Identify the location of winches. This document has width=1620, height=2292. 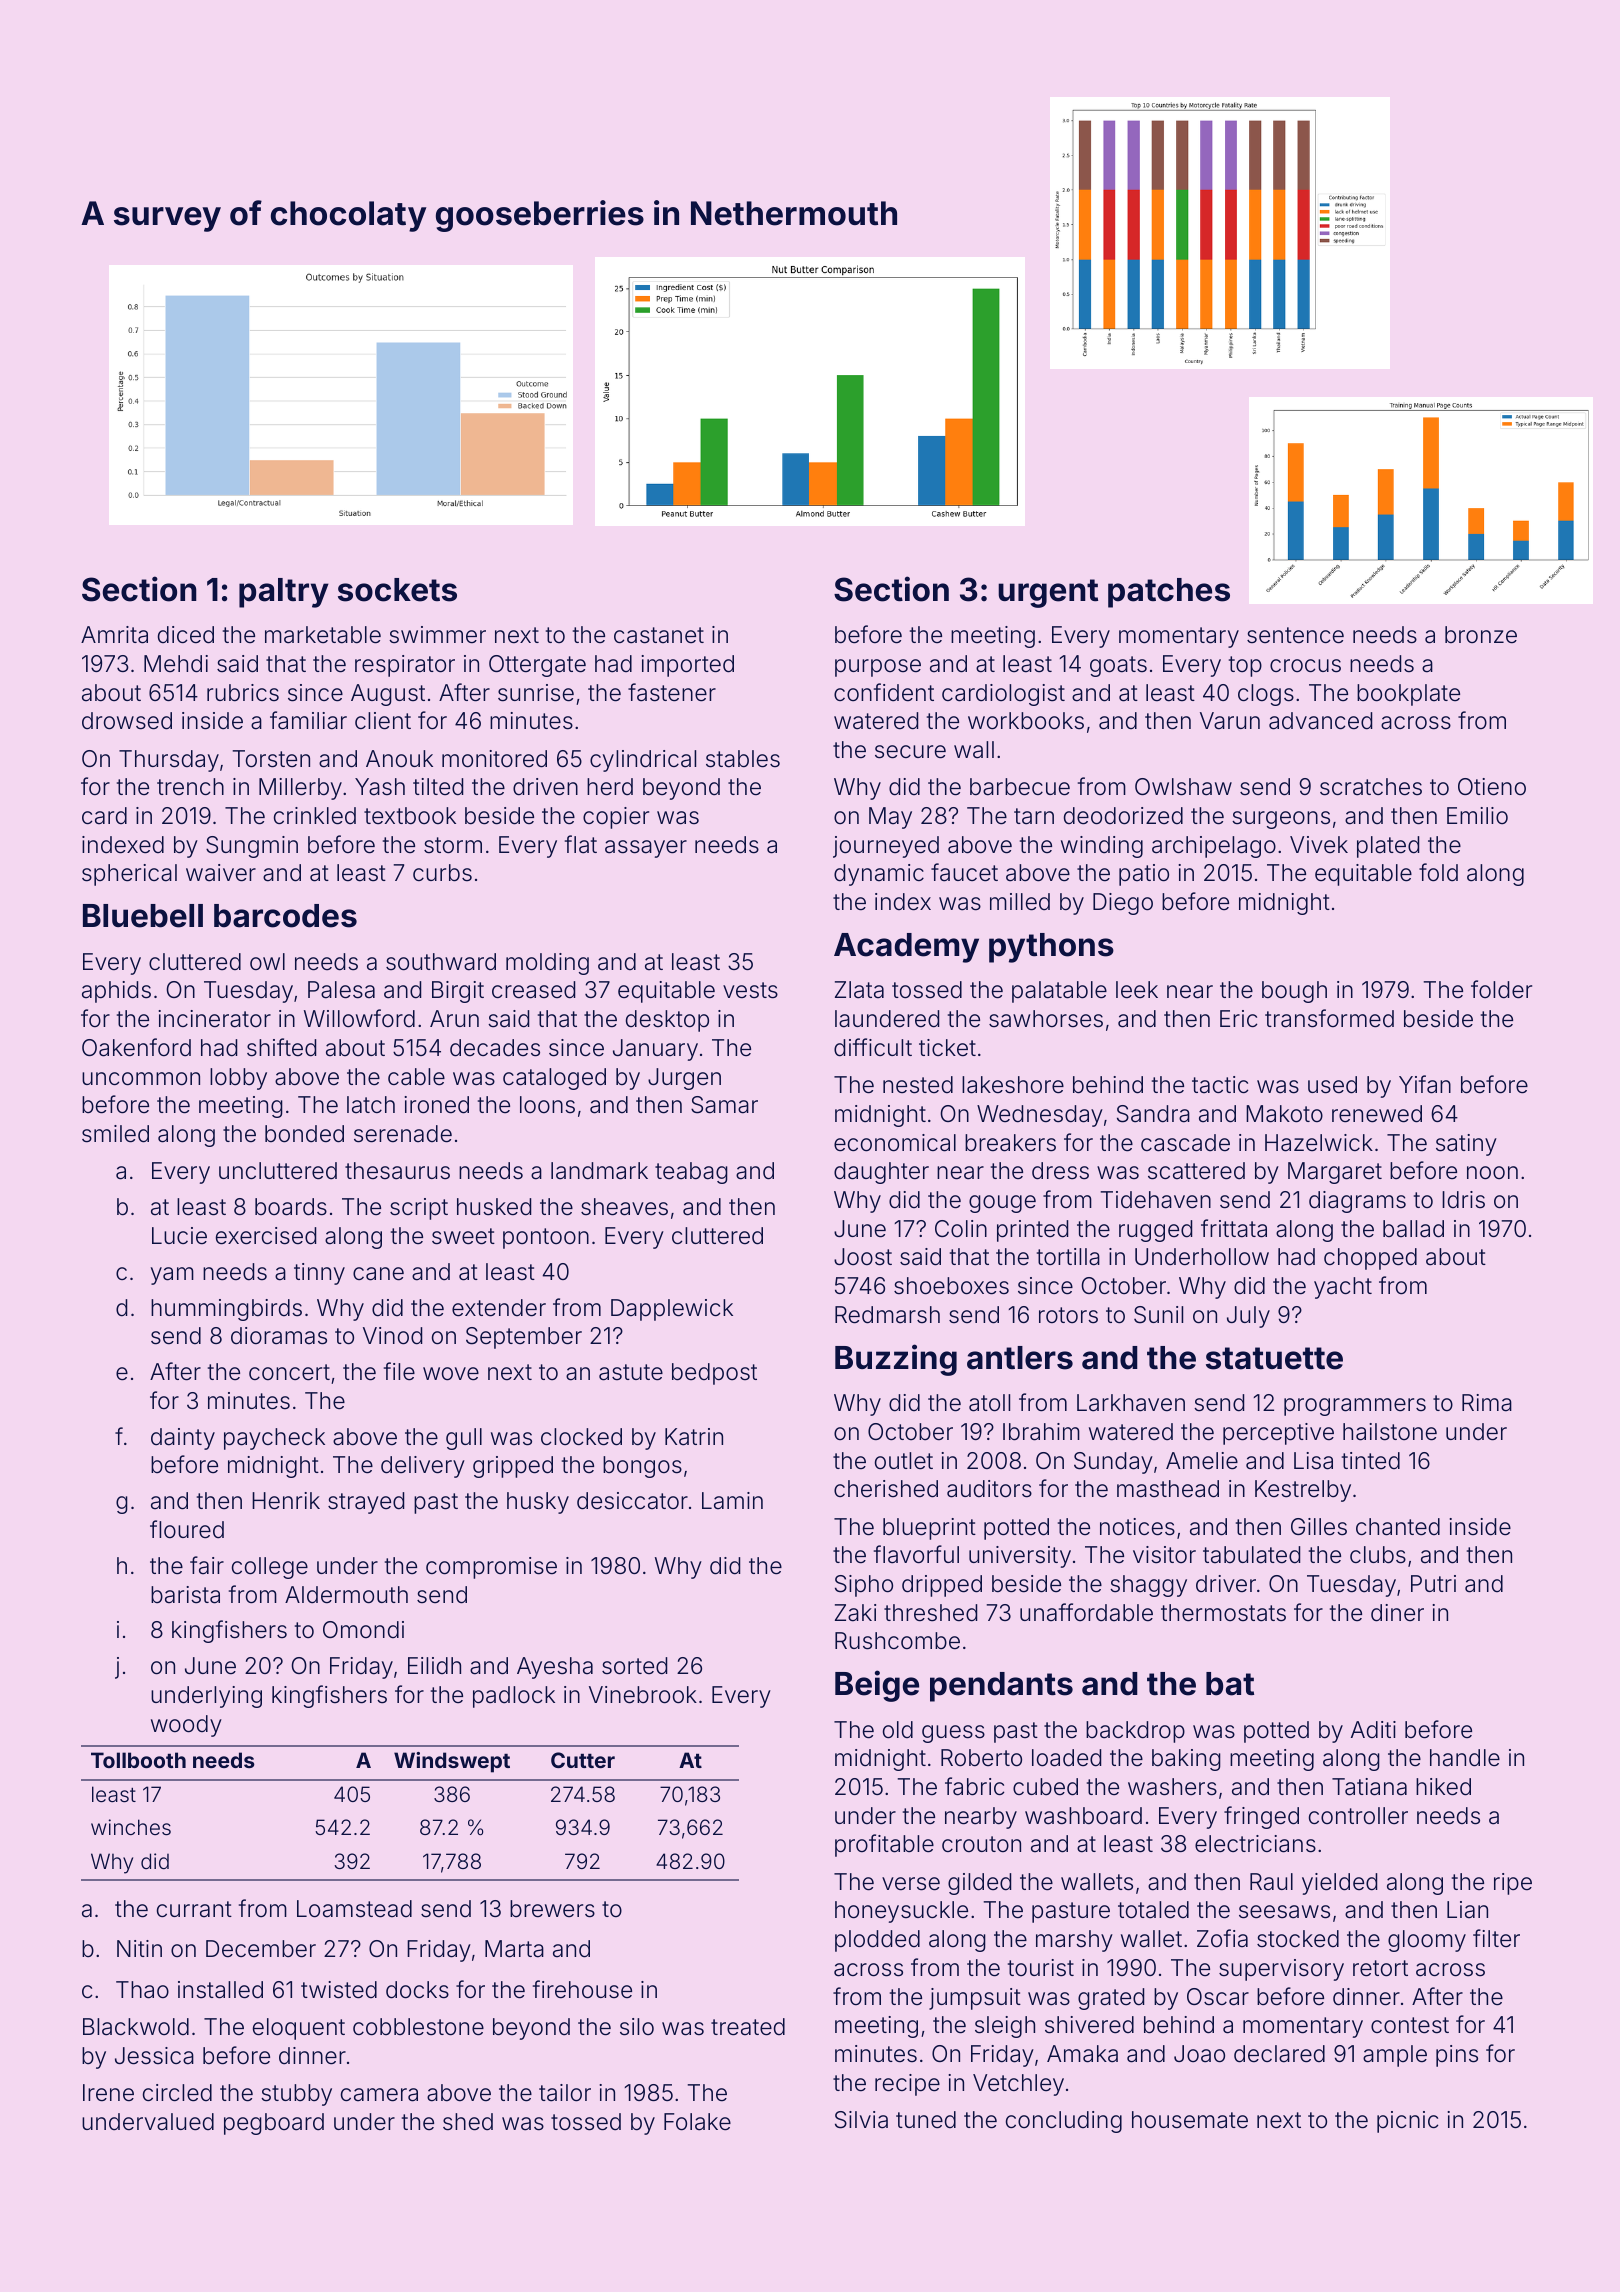
(131, 1827).
